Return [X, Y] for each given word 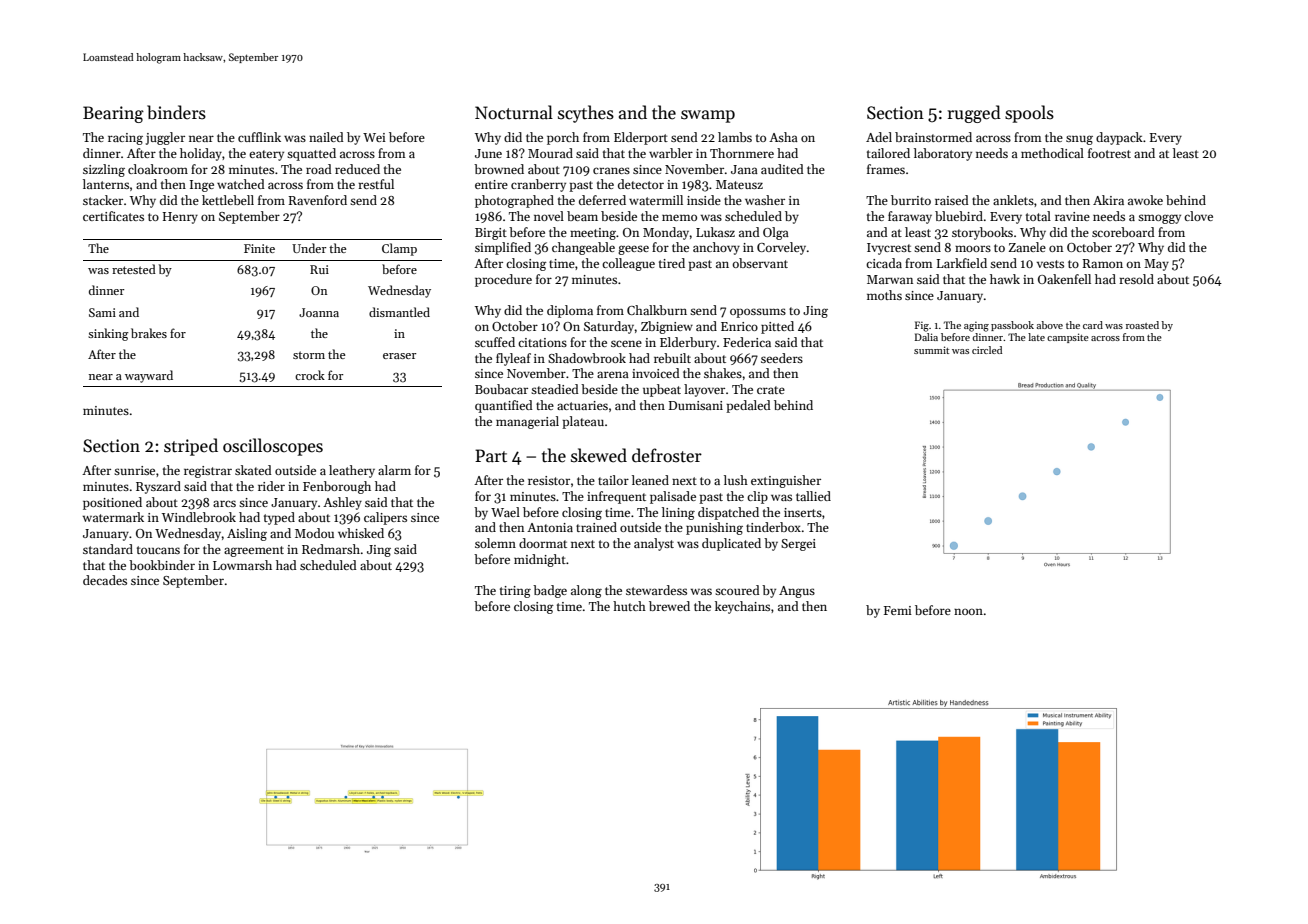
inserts [803, 512]
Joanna [319, 312]
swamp [708, 116]
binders [176, 112]
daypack [1119, 138]
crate [771, 390]
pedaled [748, 406]
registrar [208, 472]
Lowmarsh [242, 565]
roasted [1142, 325]
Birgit [491, 234]
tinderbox [773, 527]
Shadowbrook [587, 358]
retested [134, 269]
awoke [1145, 200]
